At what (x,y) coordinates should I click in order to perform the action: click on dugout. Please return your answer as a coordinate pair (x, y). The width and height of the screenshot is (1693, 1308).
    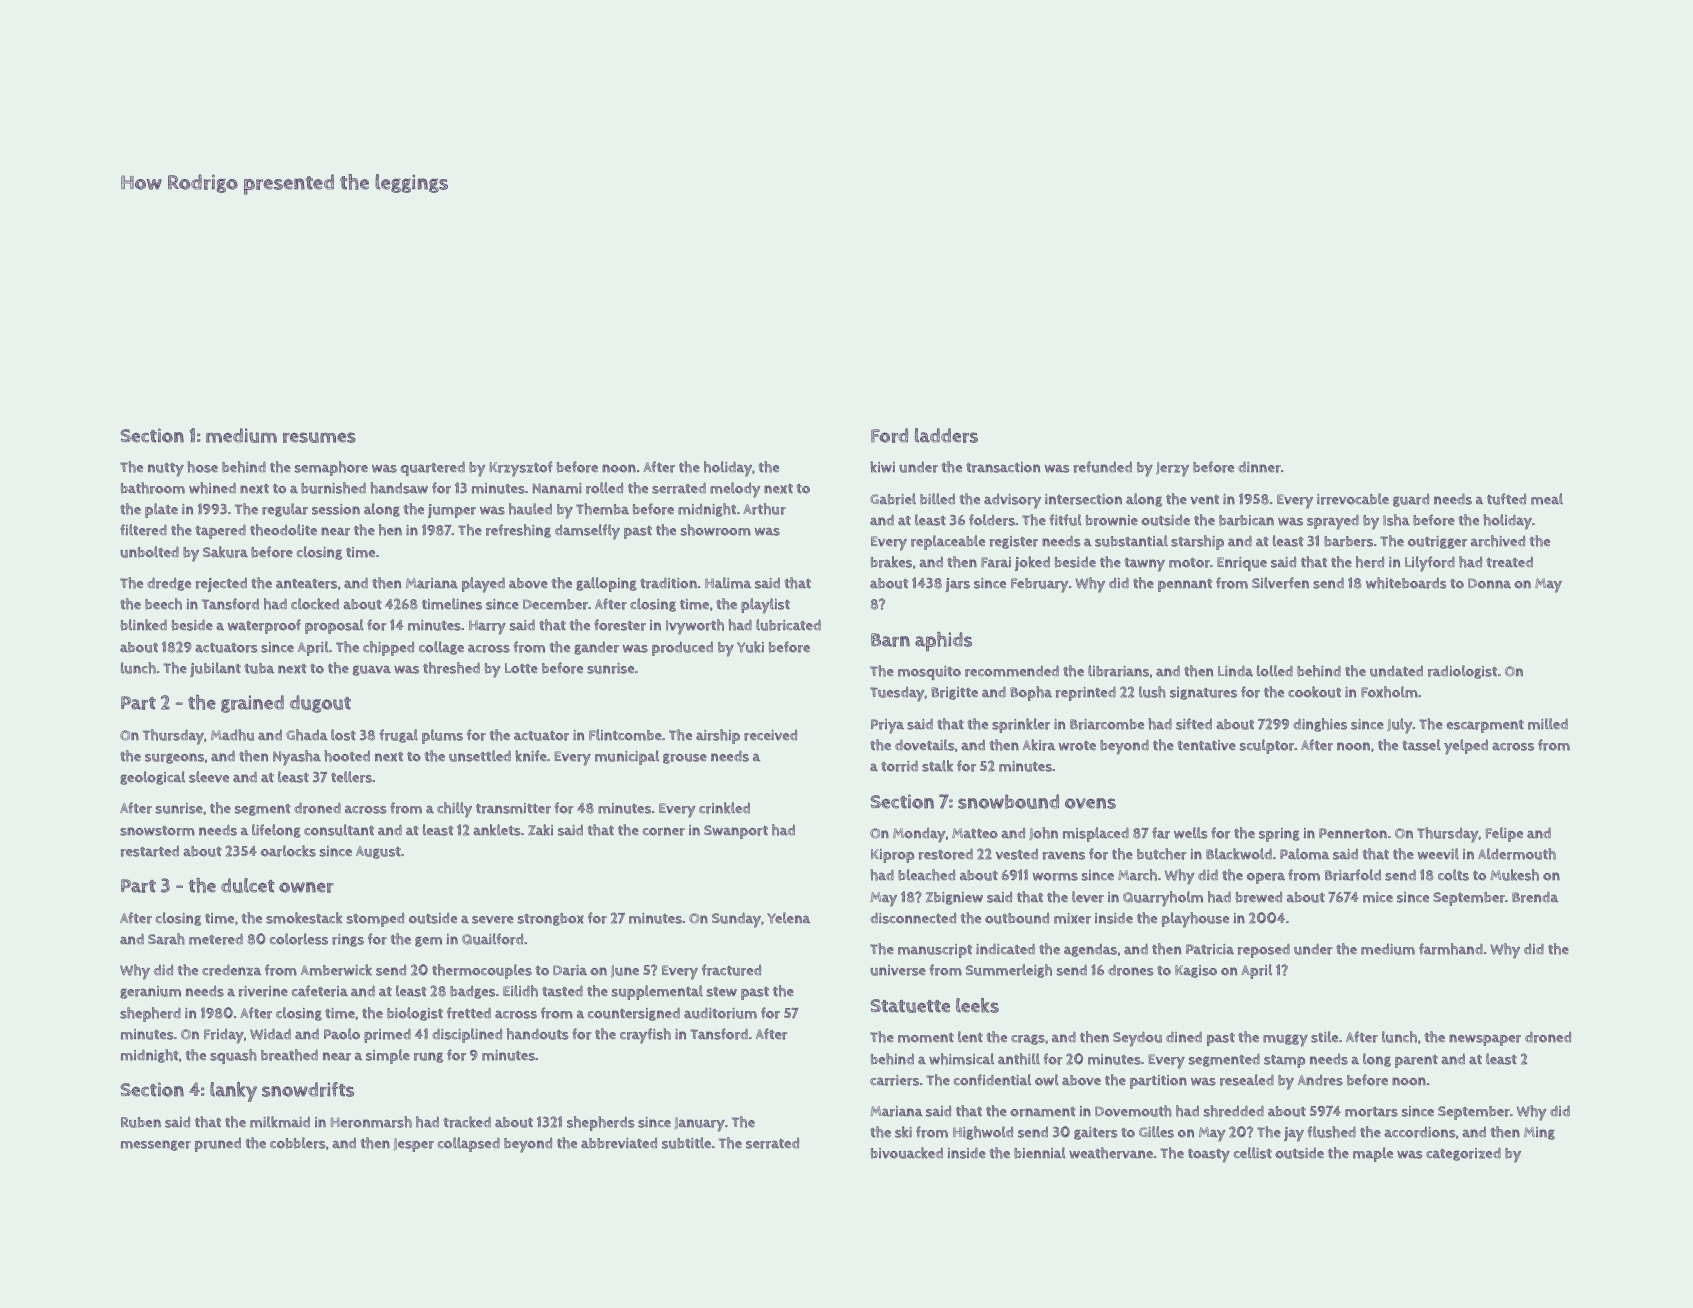
    Looking at the image, I should click on (320, 704).
